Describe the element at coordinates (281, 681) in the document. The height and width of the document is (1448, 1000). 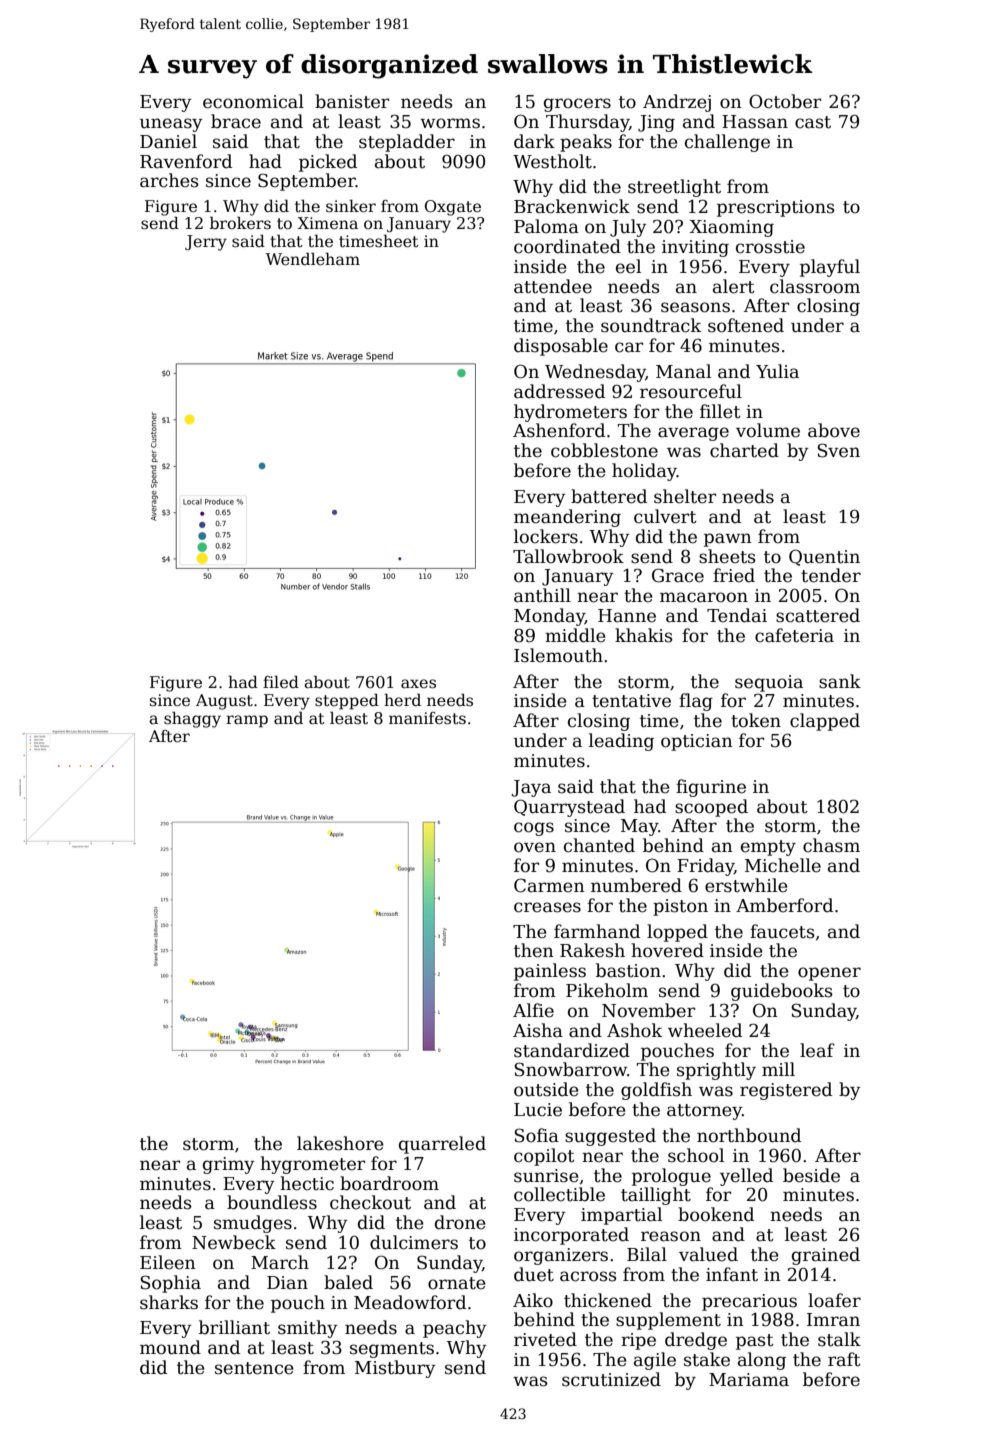
I see `filed` at that location.
